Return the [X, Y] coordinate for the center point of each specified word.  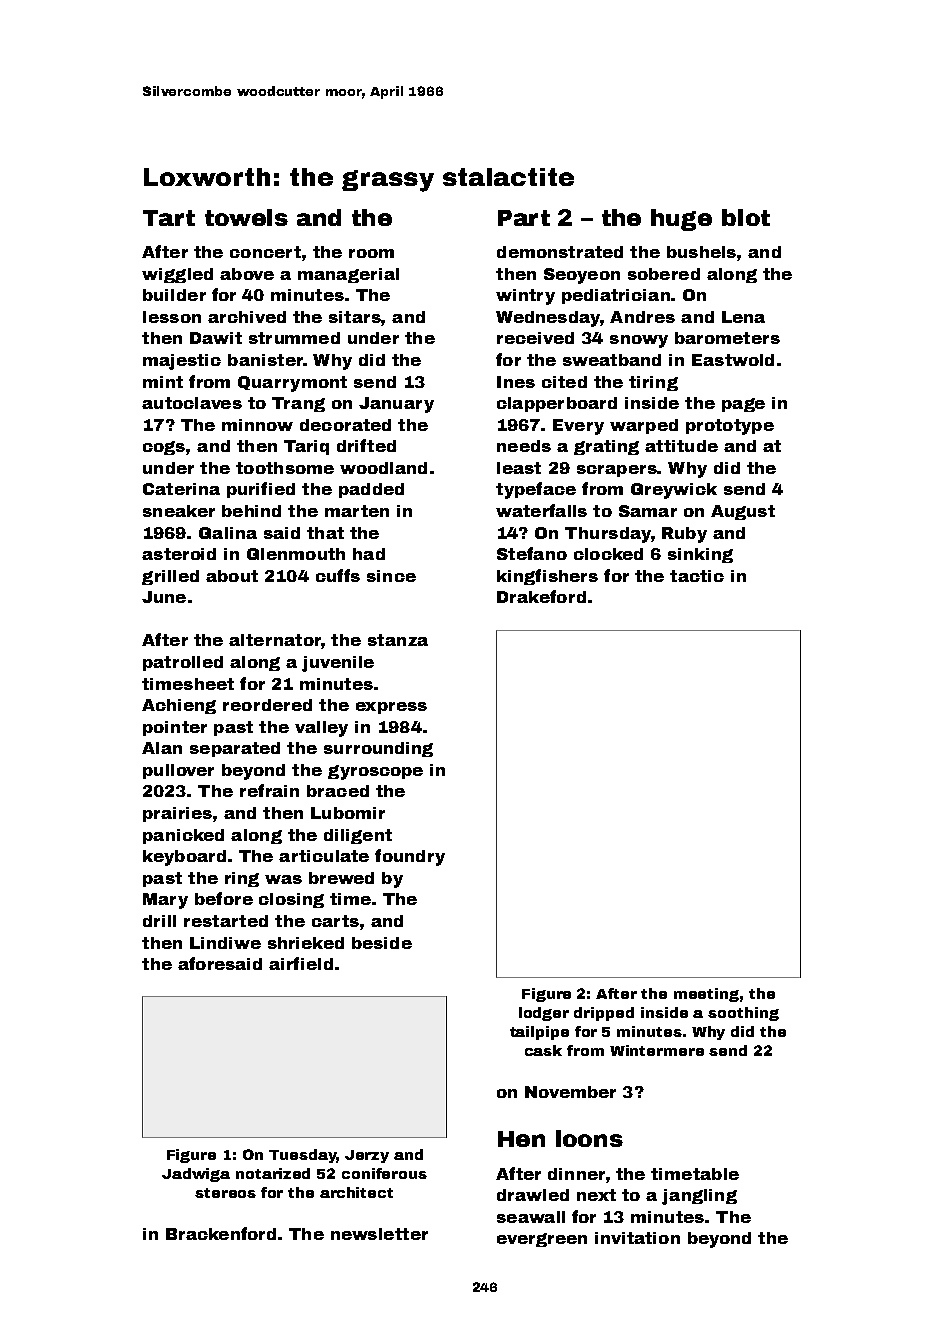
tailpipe [539, 1033]
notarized [273, 1173]
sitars [355, 317]
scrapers [617, 471]
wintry [525, 297]
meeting [706, 995]
